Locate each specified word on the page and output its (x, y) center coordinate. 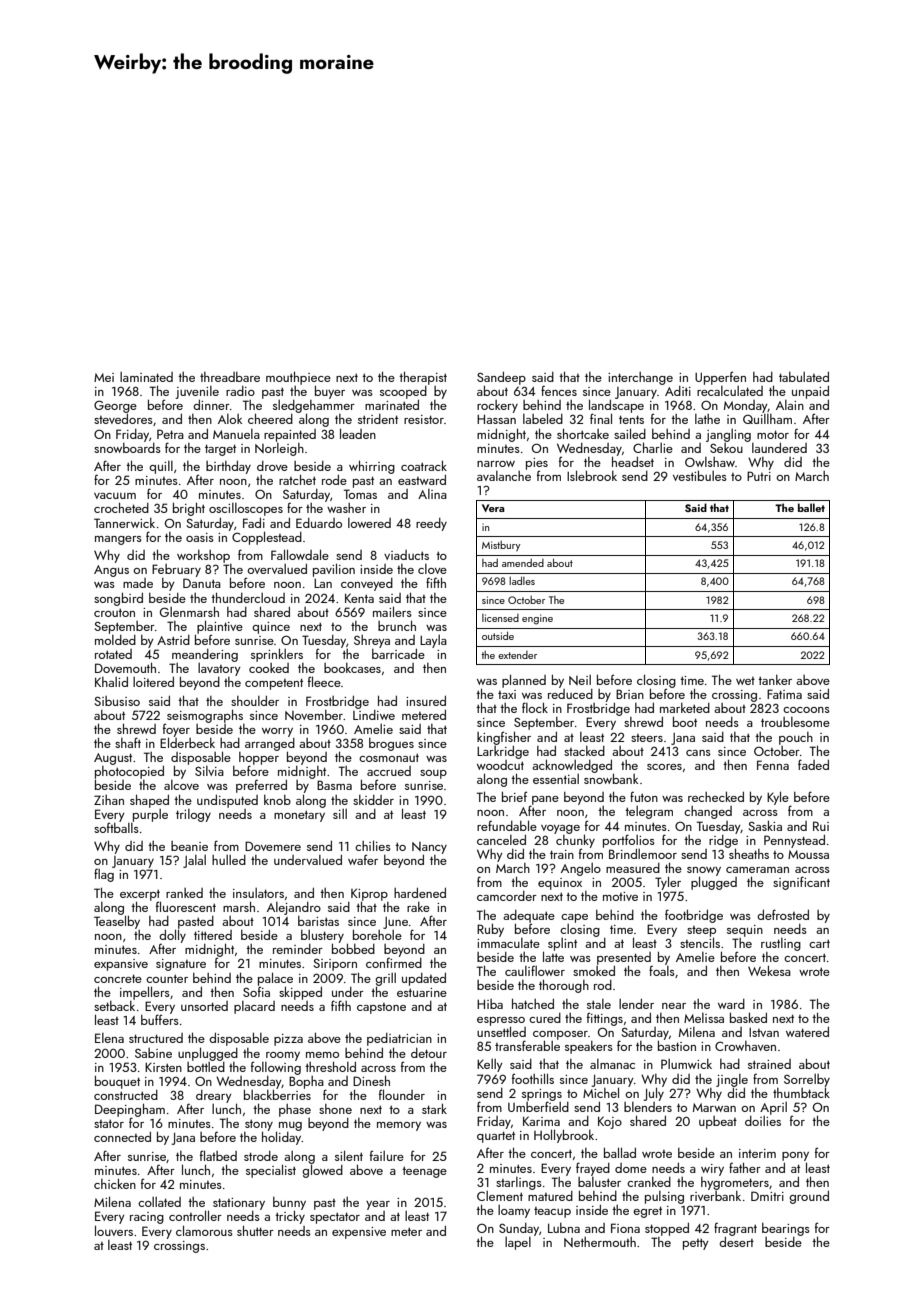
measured (633, 868)
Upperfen (720, 378)
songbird (118, 599)
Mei (104, 377)
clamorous (204, 1230)
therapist (423, 378)
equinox (560, 884)
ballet (811, 507)
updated (424, 979)
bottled (206, 1067)
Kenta (359, 598)
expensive (359, 1233)
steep (701, 931)
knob (277, 800)
